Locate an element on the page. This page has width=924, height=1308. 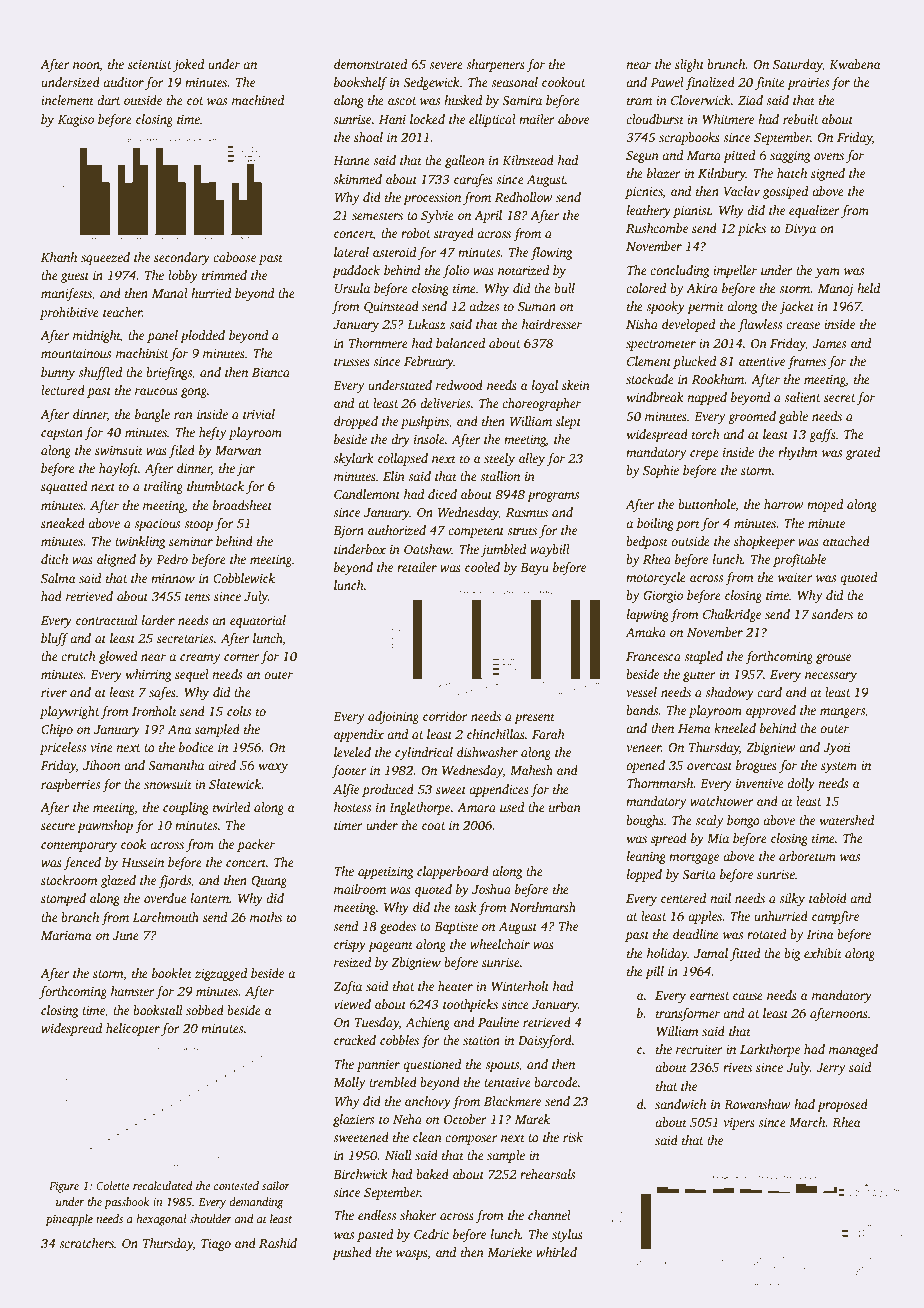
Kilnbury is located at coordinates (722, 174).
